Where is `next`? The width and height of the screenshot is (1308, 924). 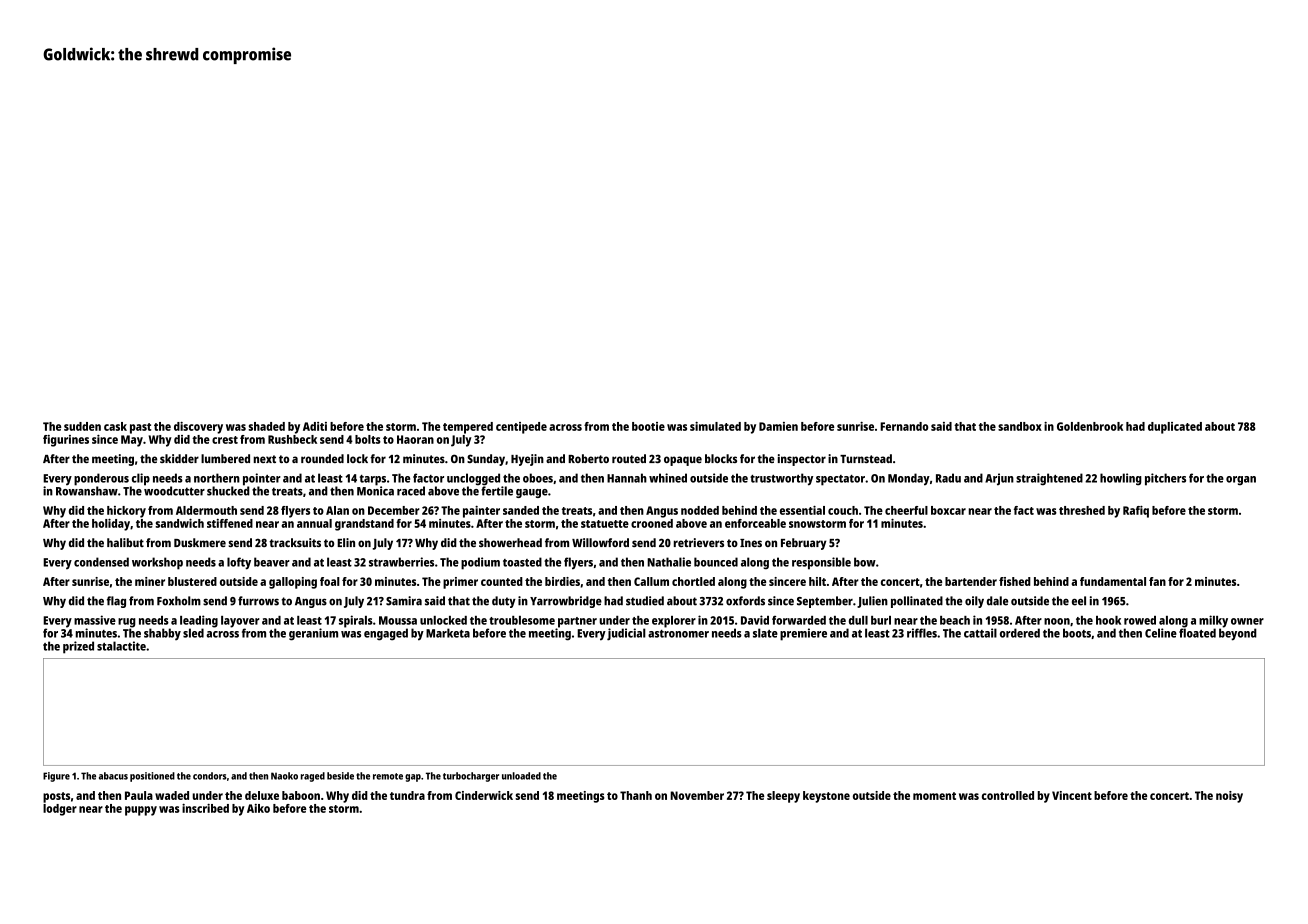
next is located at coordinates (265, 459).
